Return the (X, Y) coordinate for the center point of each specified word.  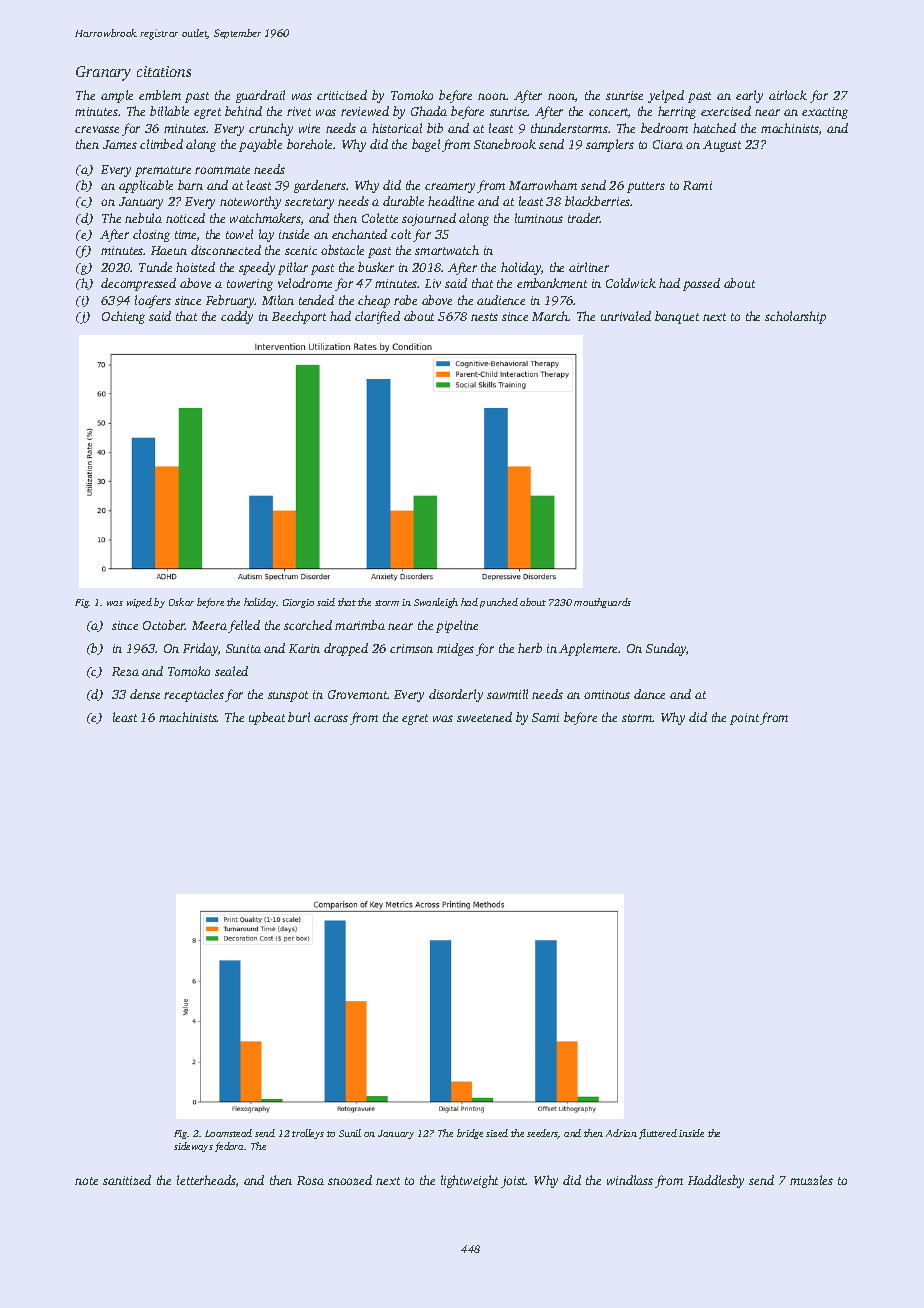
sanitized (127, 1180)
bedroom (664, 128)
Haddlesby (716, 1181)
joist (513, 1182)
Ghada (429, 111)
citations (164, 71)
